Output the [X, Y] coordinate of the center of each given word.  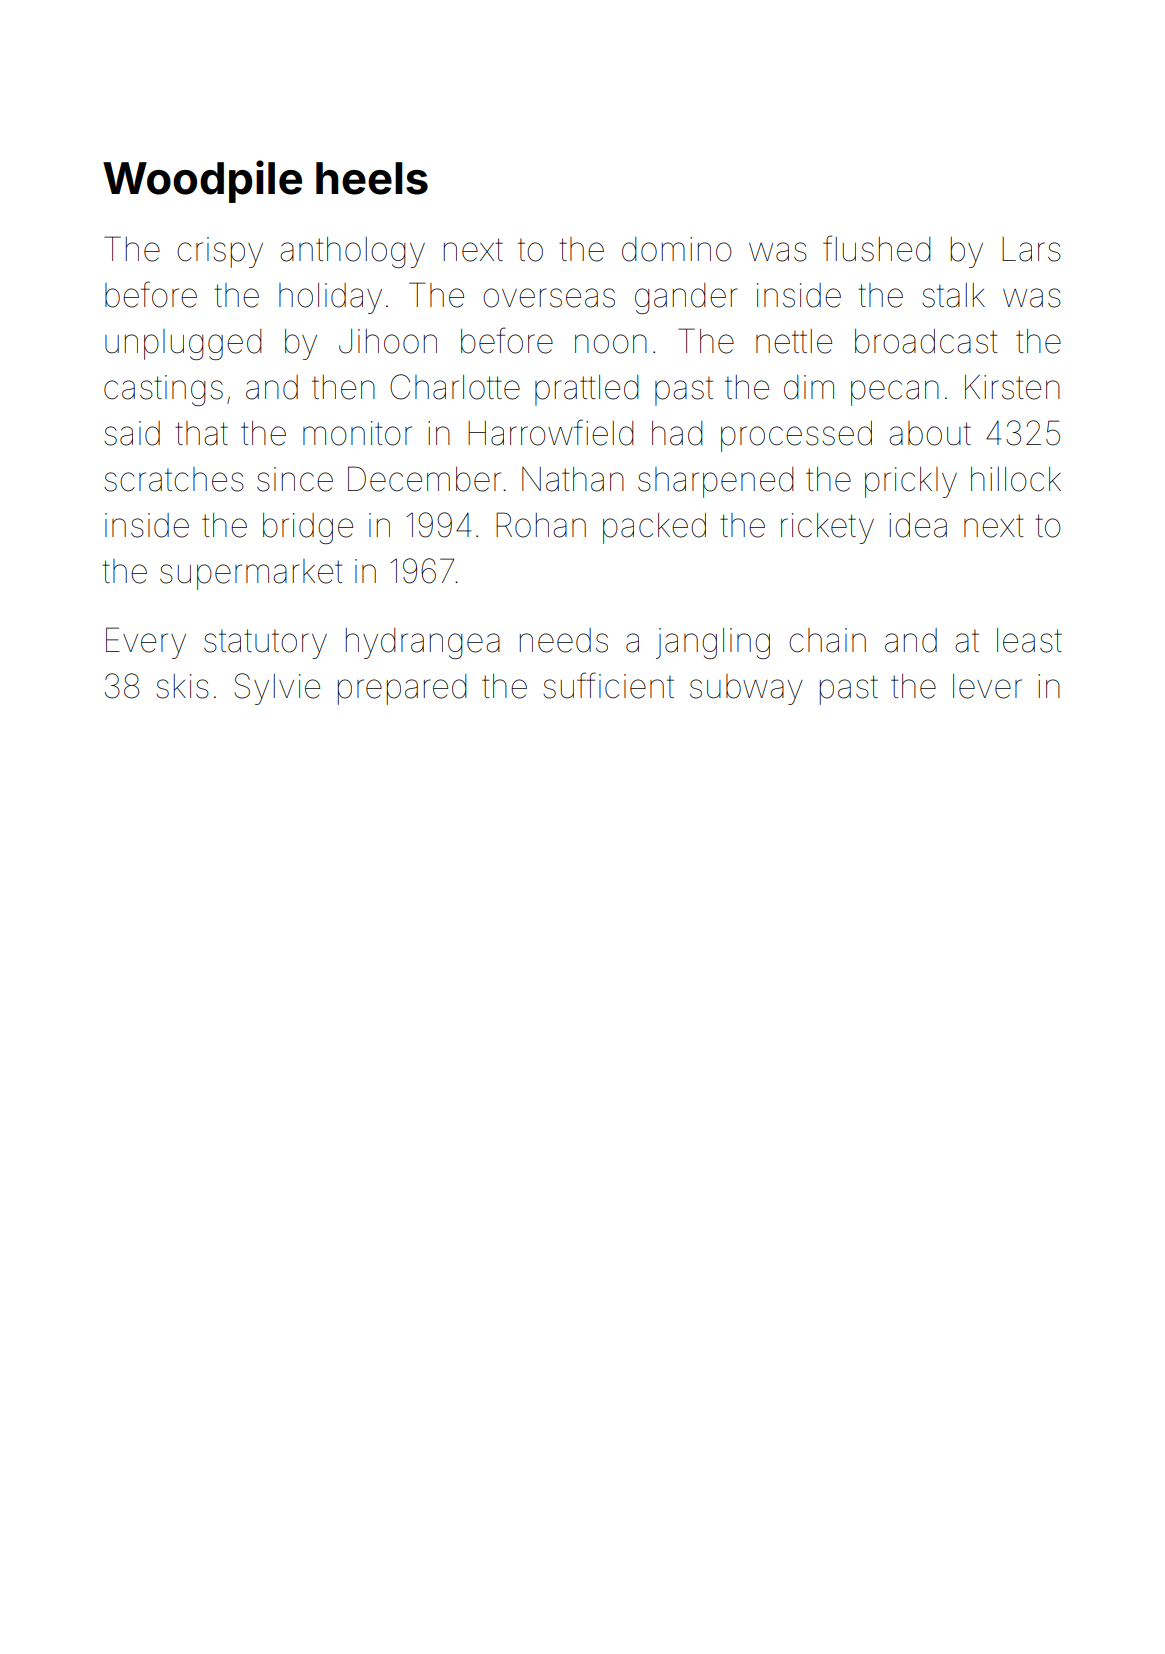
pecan [895, 393]
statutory [265, 644]
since [295, 479]
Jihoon [388, 341]
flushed [876, 248]
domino [676, 249]
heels [372, 178]
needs [564, 640]
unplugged [183, 344]
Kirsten [1012, 387]
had [677, 433]
